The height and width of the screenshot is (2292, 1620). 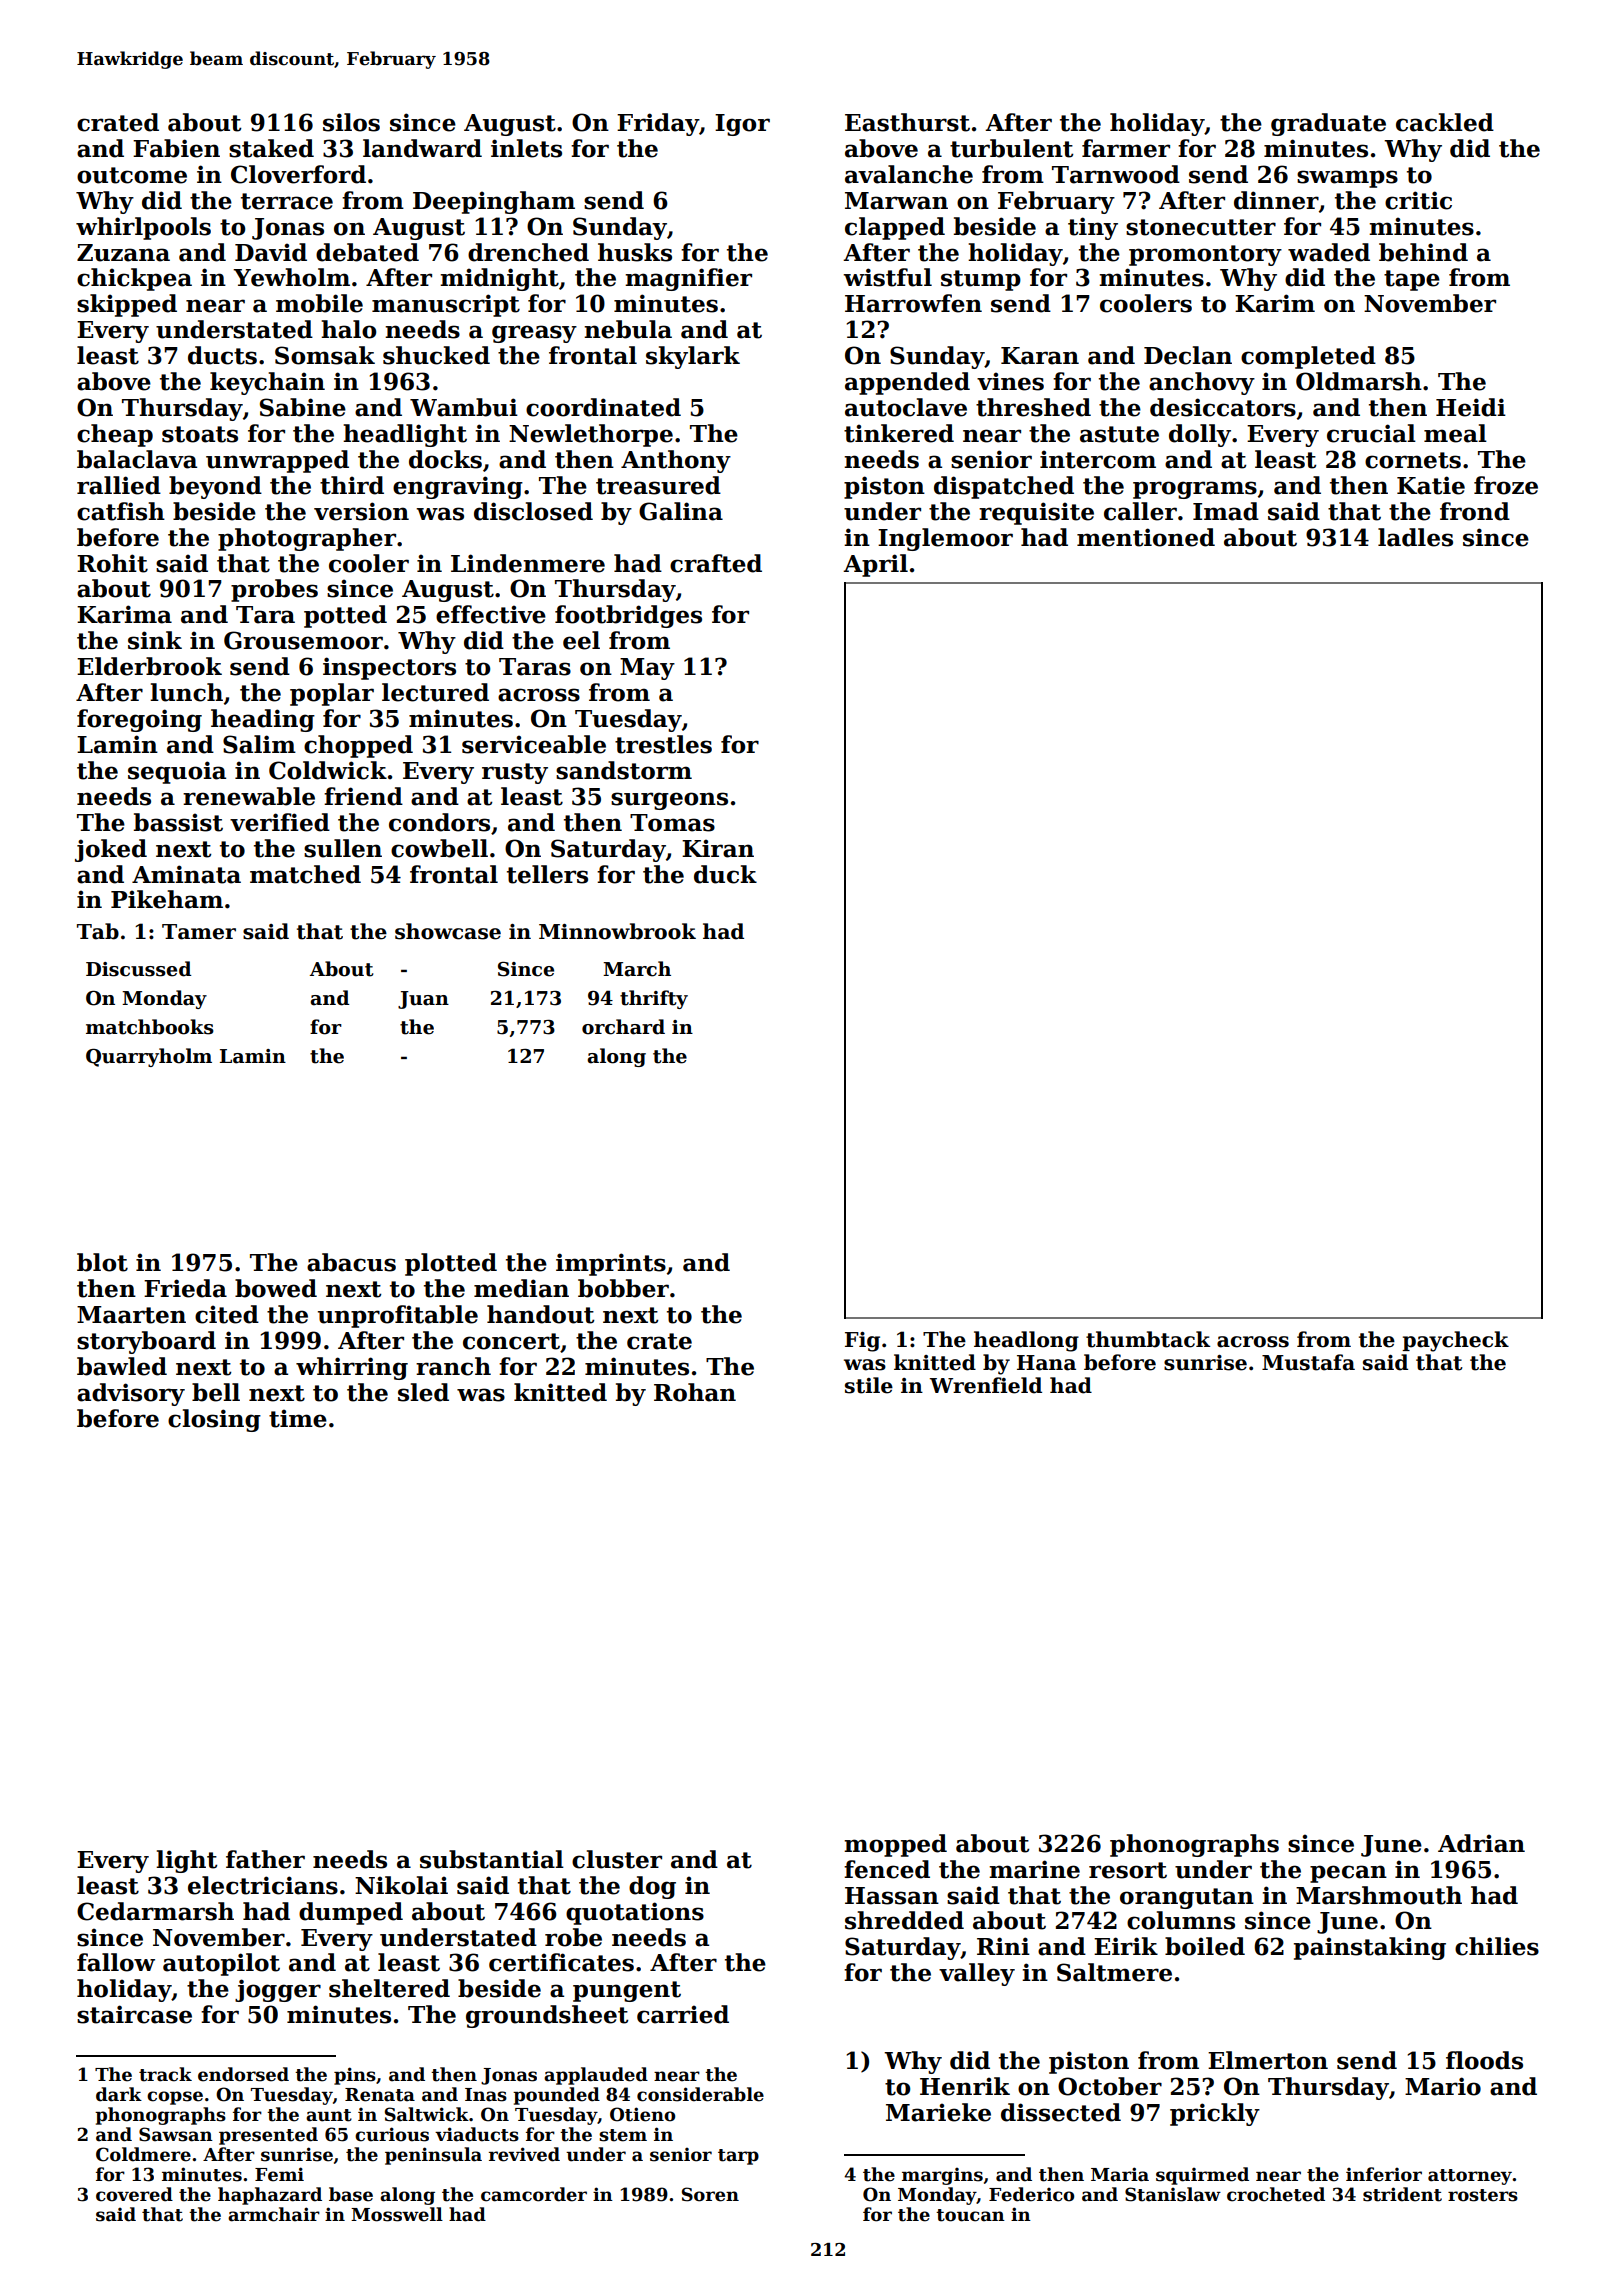 What do you see at coordinates (1011, 148) in the screenshot?
I see `turbulent` at bounding box center [1011, 148].
